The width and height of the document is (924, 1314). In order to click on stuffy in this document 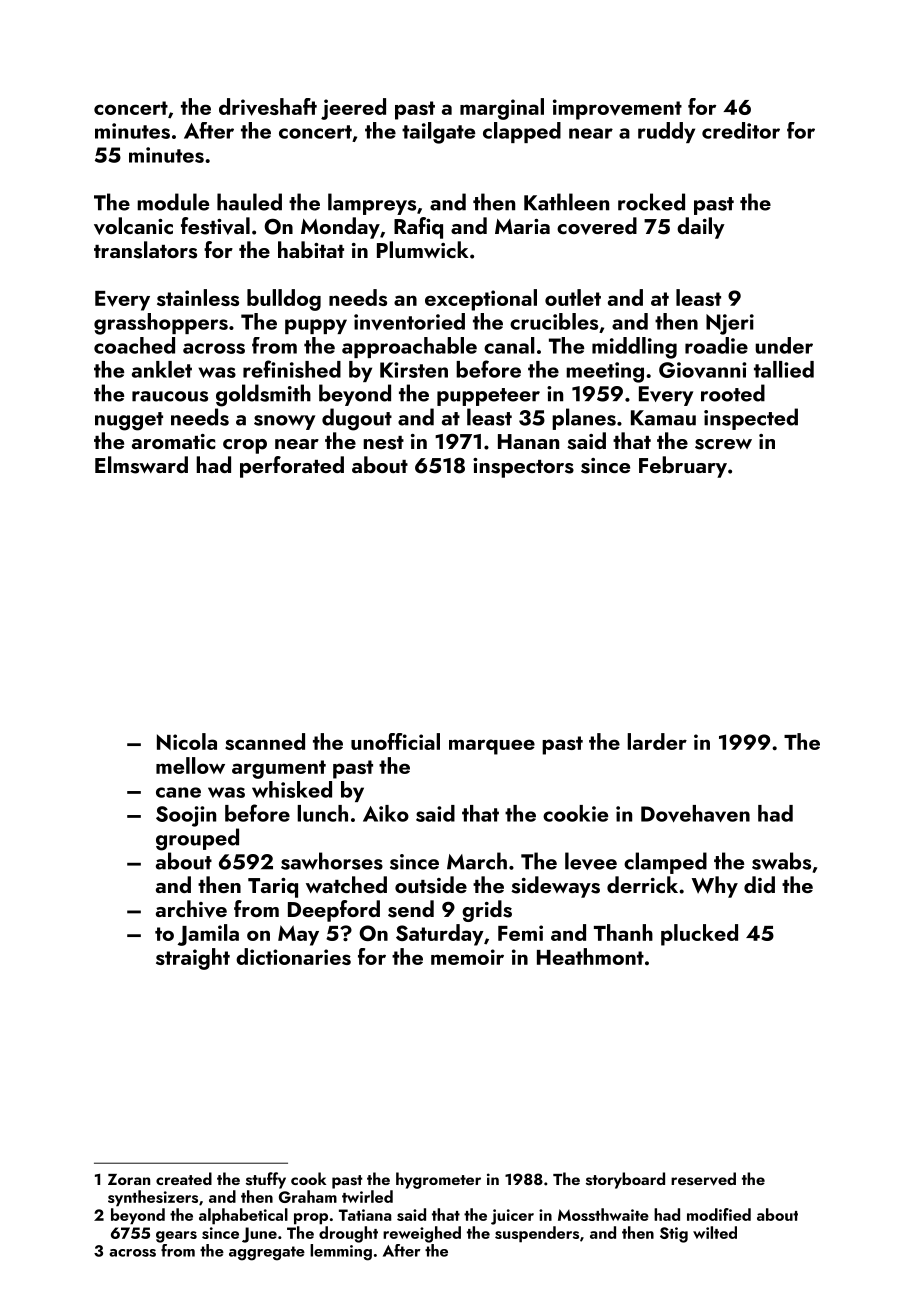, I will do `click(266, 1180)`.
